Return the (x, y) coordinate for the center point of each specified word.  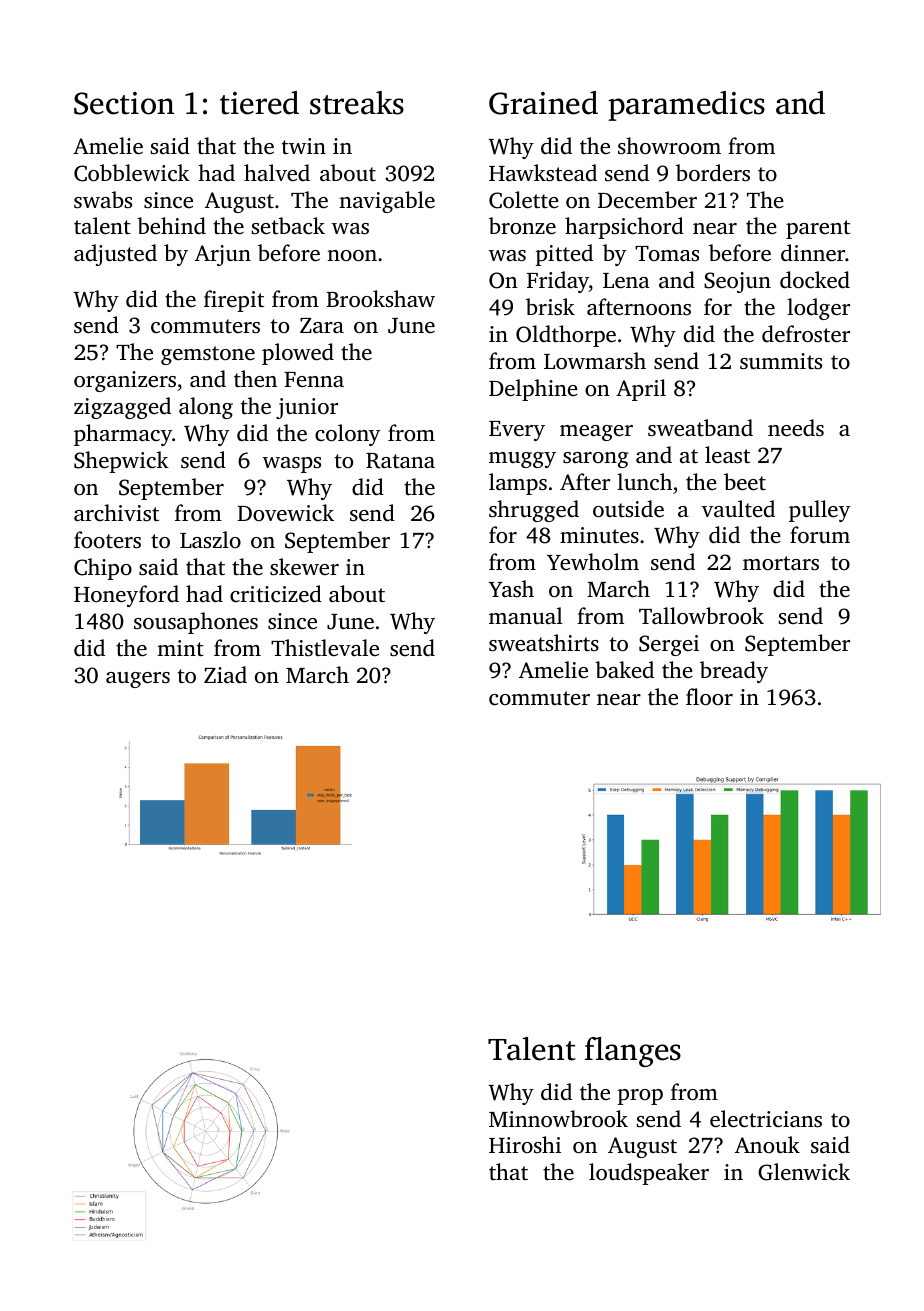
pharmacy (123, 435)
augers (138, 680)
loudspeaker (649, 1174)
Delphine (533, 390)
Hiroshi (525, 1144)
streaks (357, 103)
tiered (259, 103)
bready (734, 672)
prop (640, 1097)
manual (526, 615)
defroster (806, 334)
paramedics (686, 106)
